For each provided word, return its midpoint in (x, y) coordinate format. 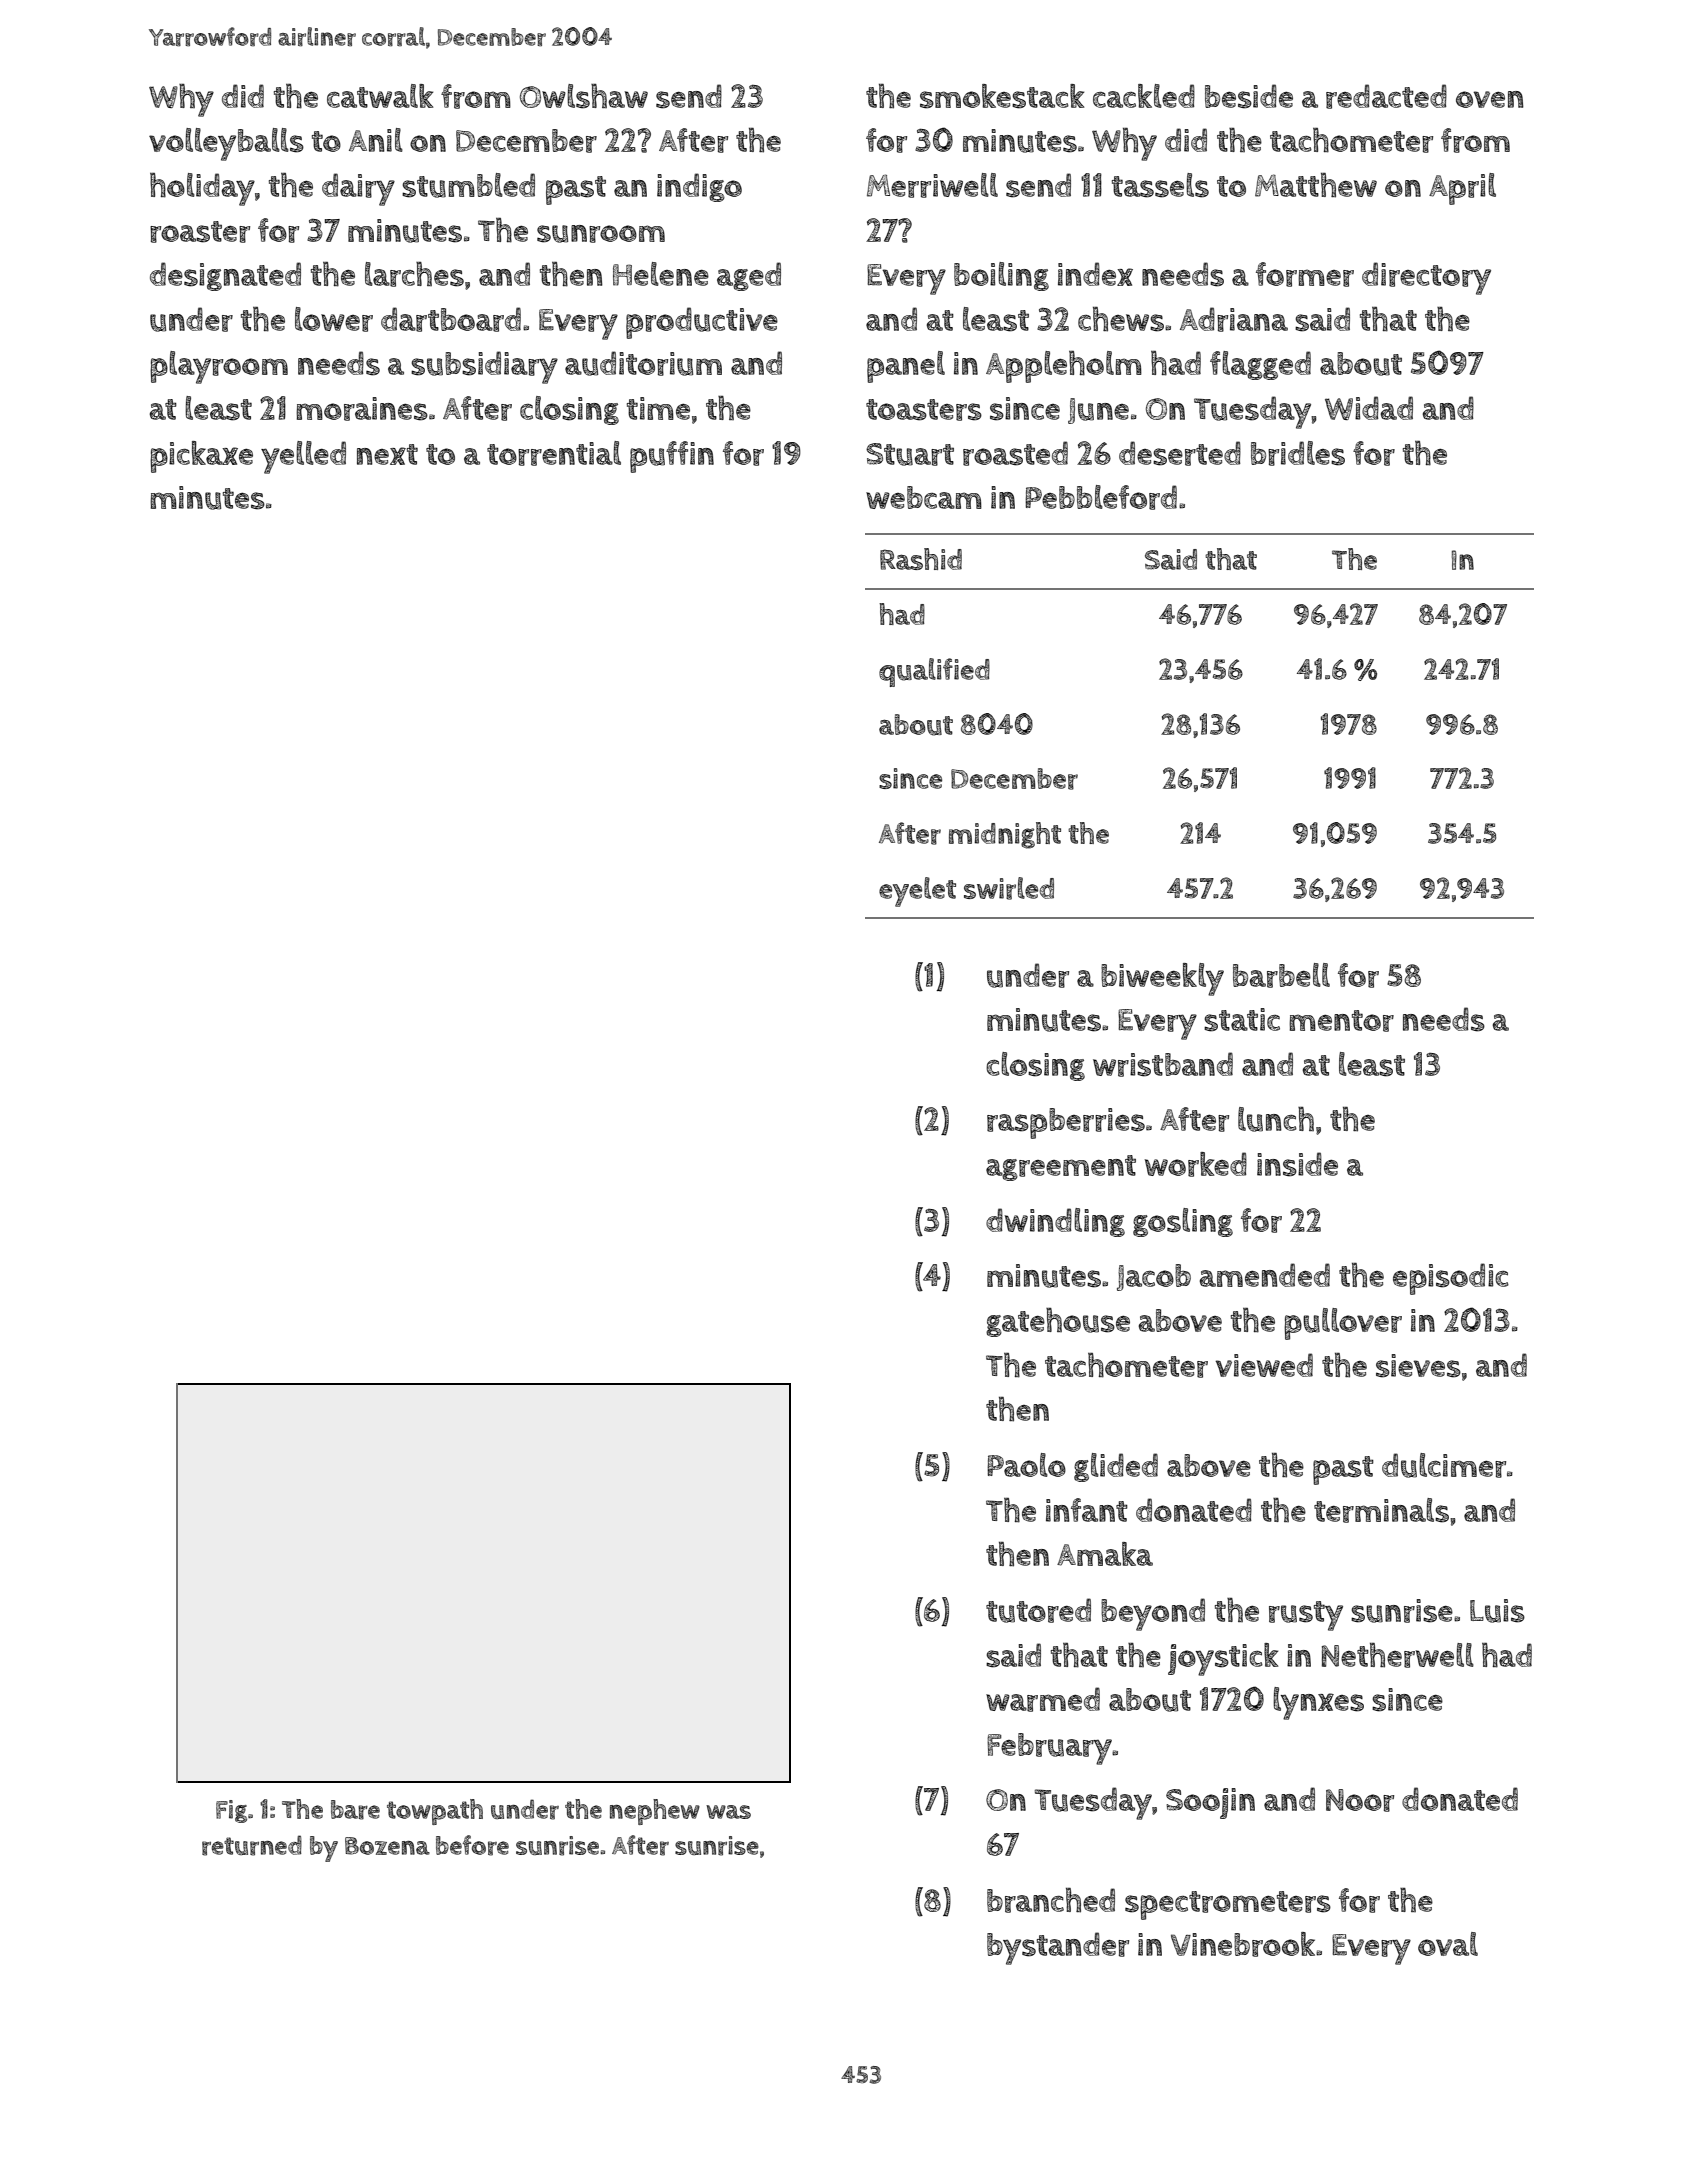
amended (1264, 1275)
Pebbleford (1101, 497)
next (387, 454)
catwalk (380, 96)
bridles (1298, 453)
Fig (231, 1811)
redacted (1386, 96)
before (472, 1845)
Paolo (1026, 1465)
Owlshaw (584, 96)
